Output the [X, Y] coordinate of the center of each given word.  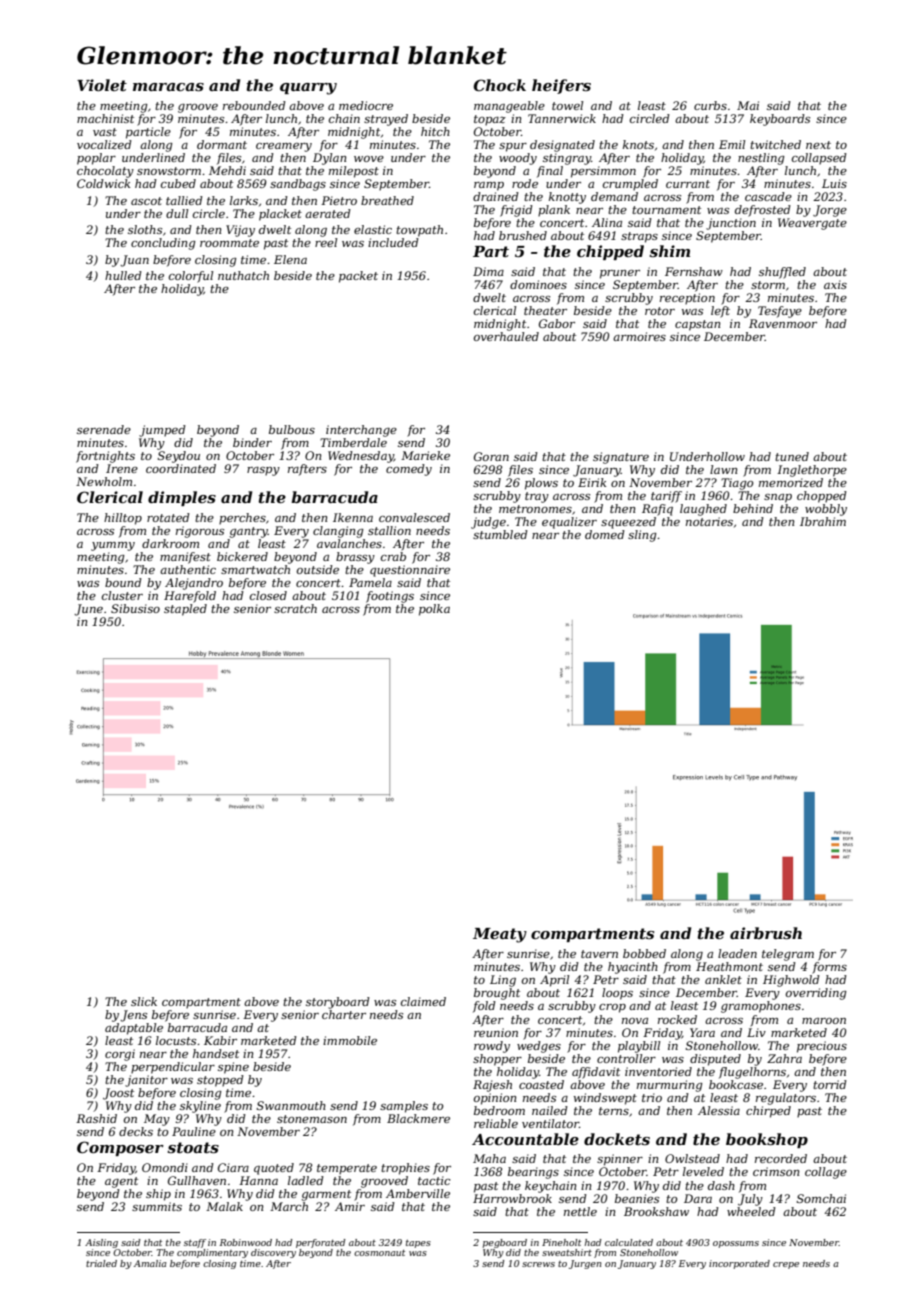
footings [390, 597]
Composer [120, 1148]
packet [358, 277]
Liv [756, 1032]
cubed [178, 183]
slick [144, 1001]
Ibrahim [823, 521]
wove [369, 159]
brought [497, 994]
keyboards [780, 120]
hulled [123, 275]
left [720, 312]
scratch [295, 608]
